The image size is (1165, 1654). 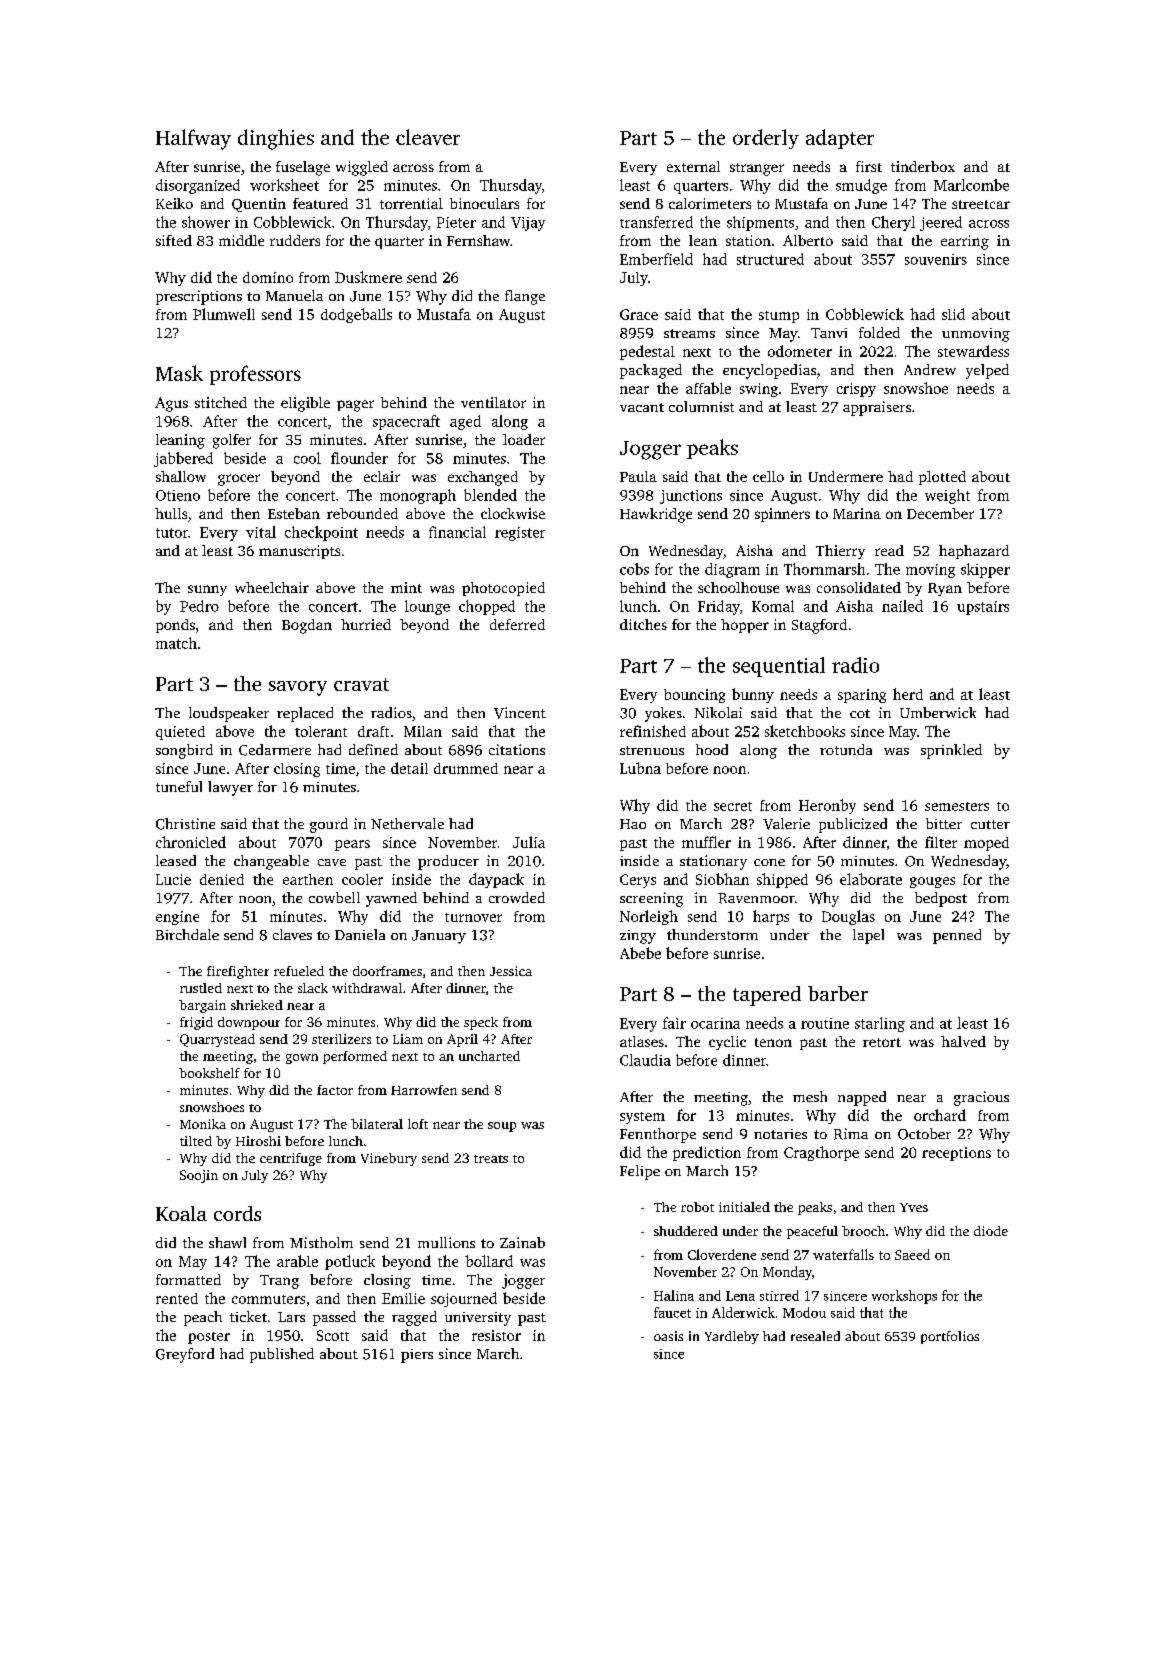 I want to click on yelped, so click(x=987, y=371).
